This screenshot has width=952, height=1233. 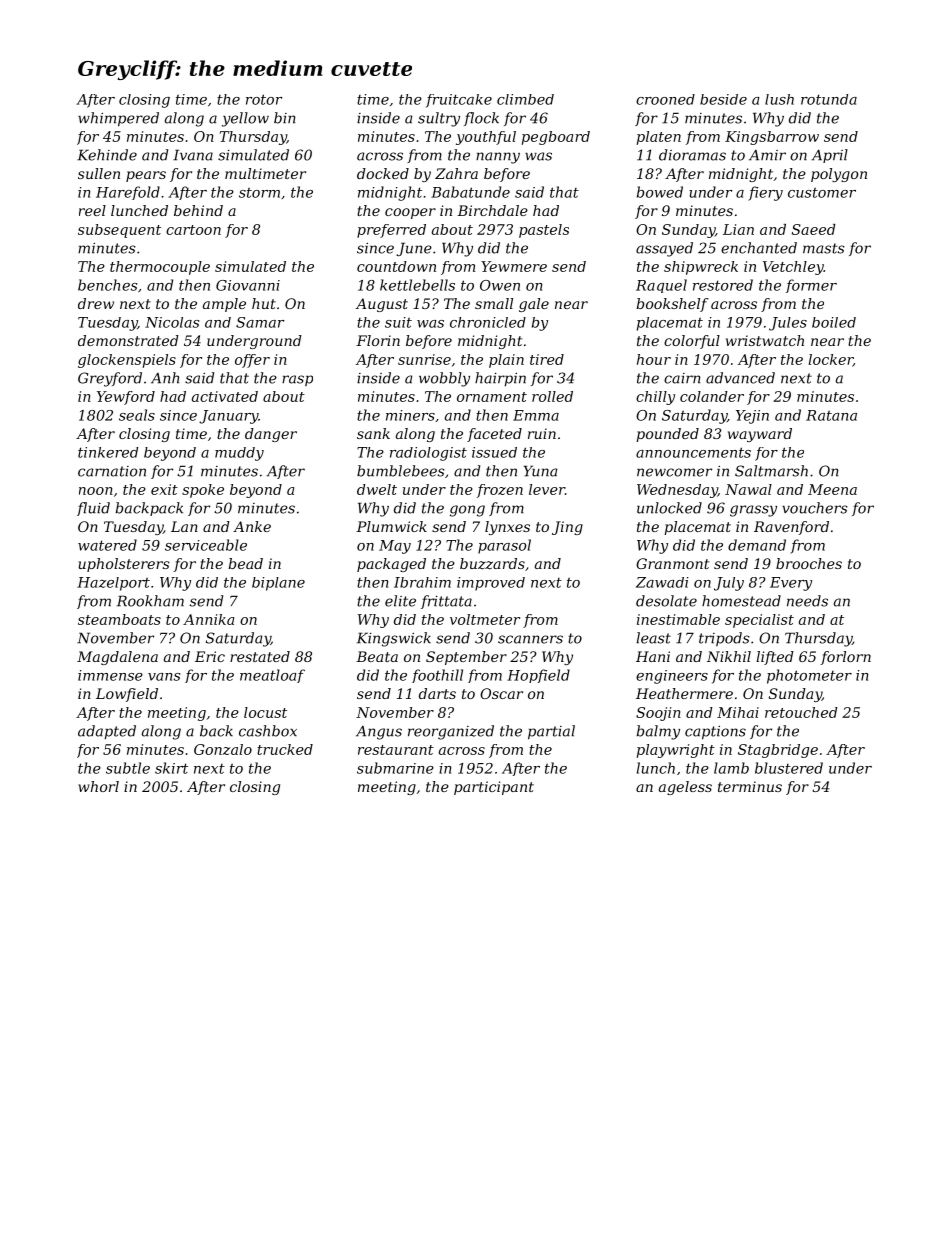 What do you see at coordinates (401, 471) in the screenshot?
I see `bumblebees` at bounding box center [401, 471].
